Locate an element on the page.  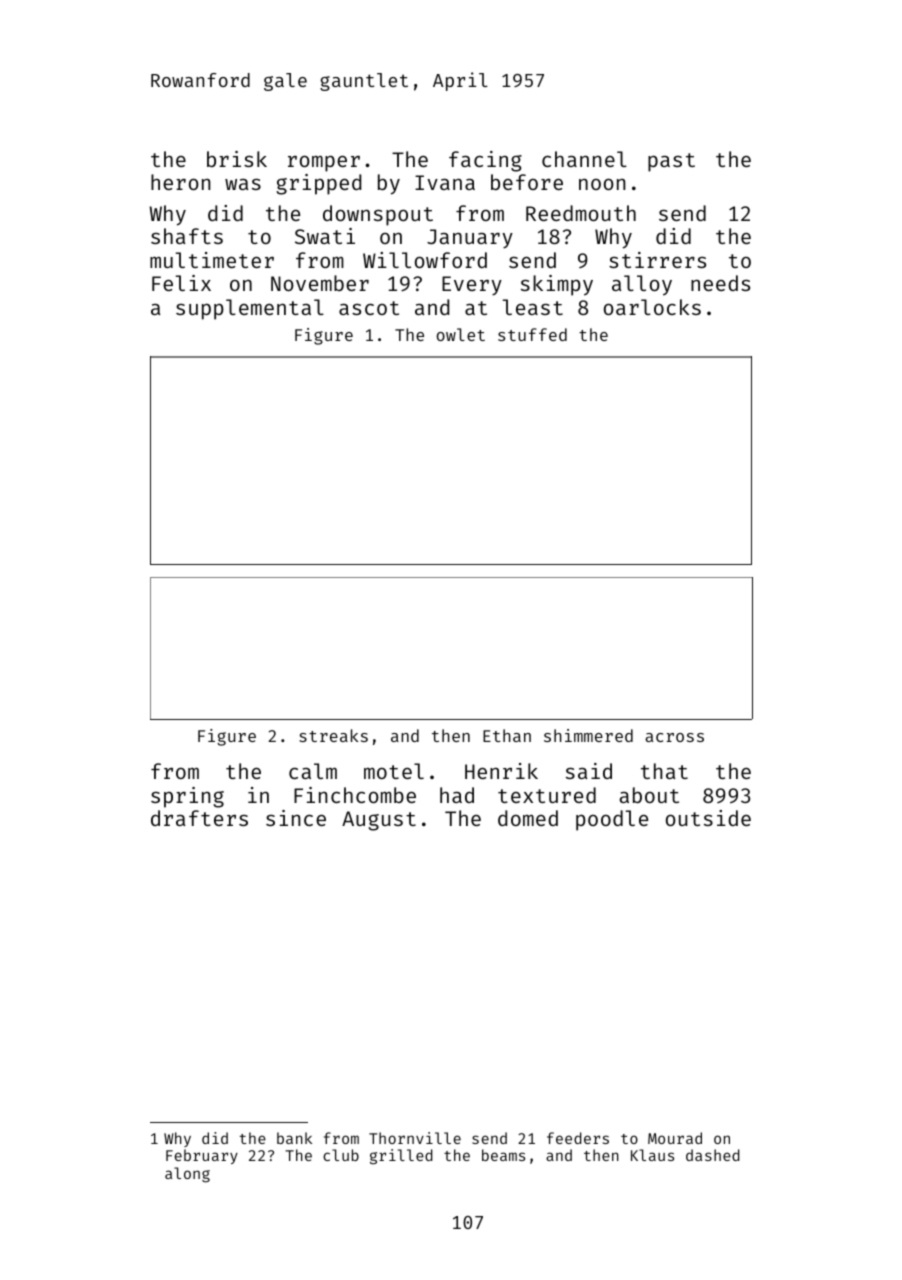
supplemental is located at coordinates (250, 309).
